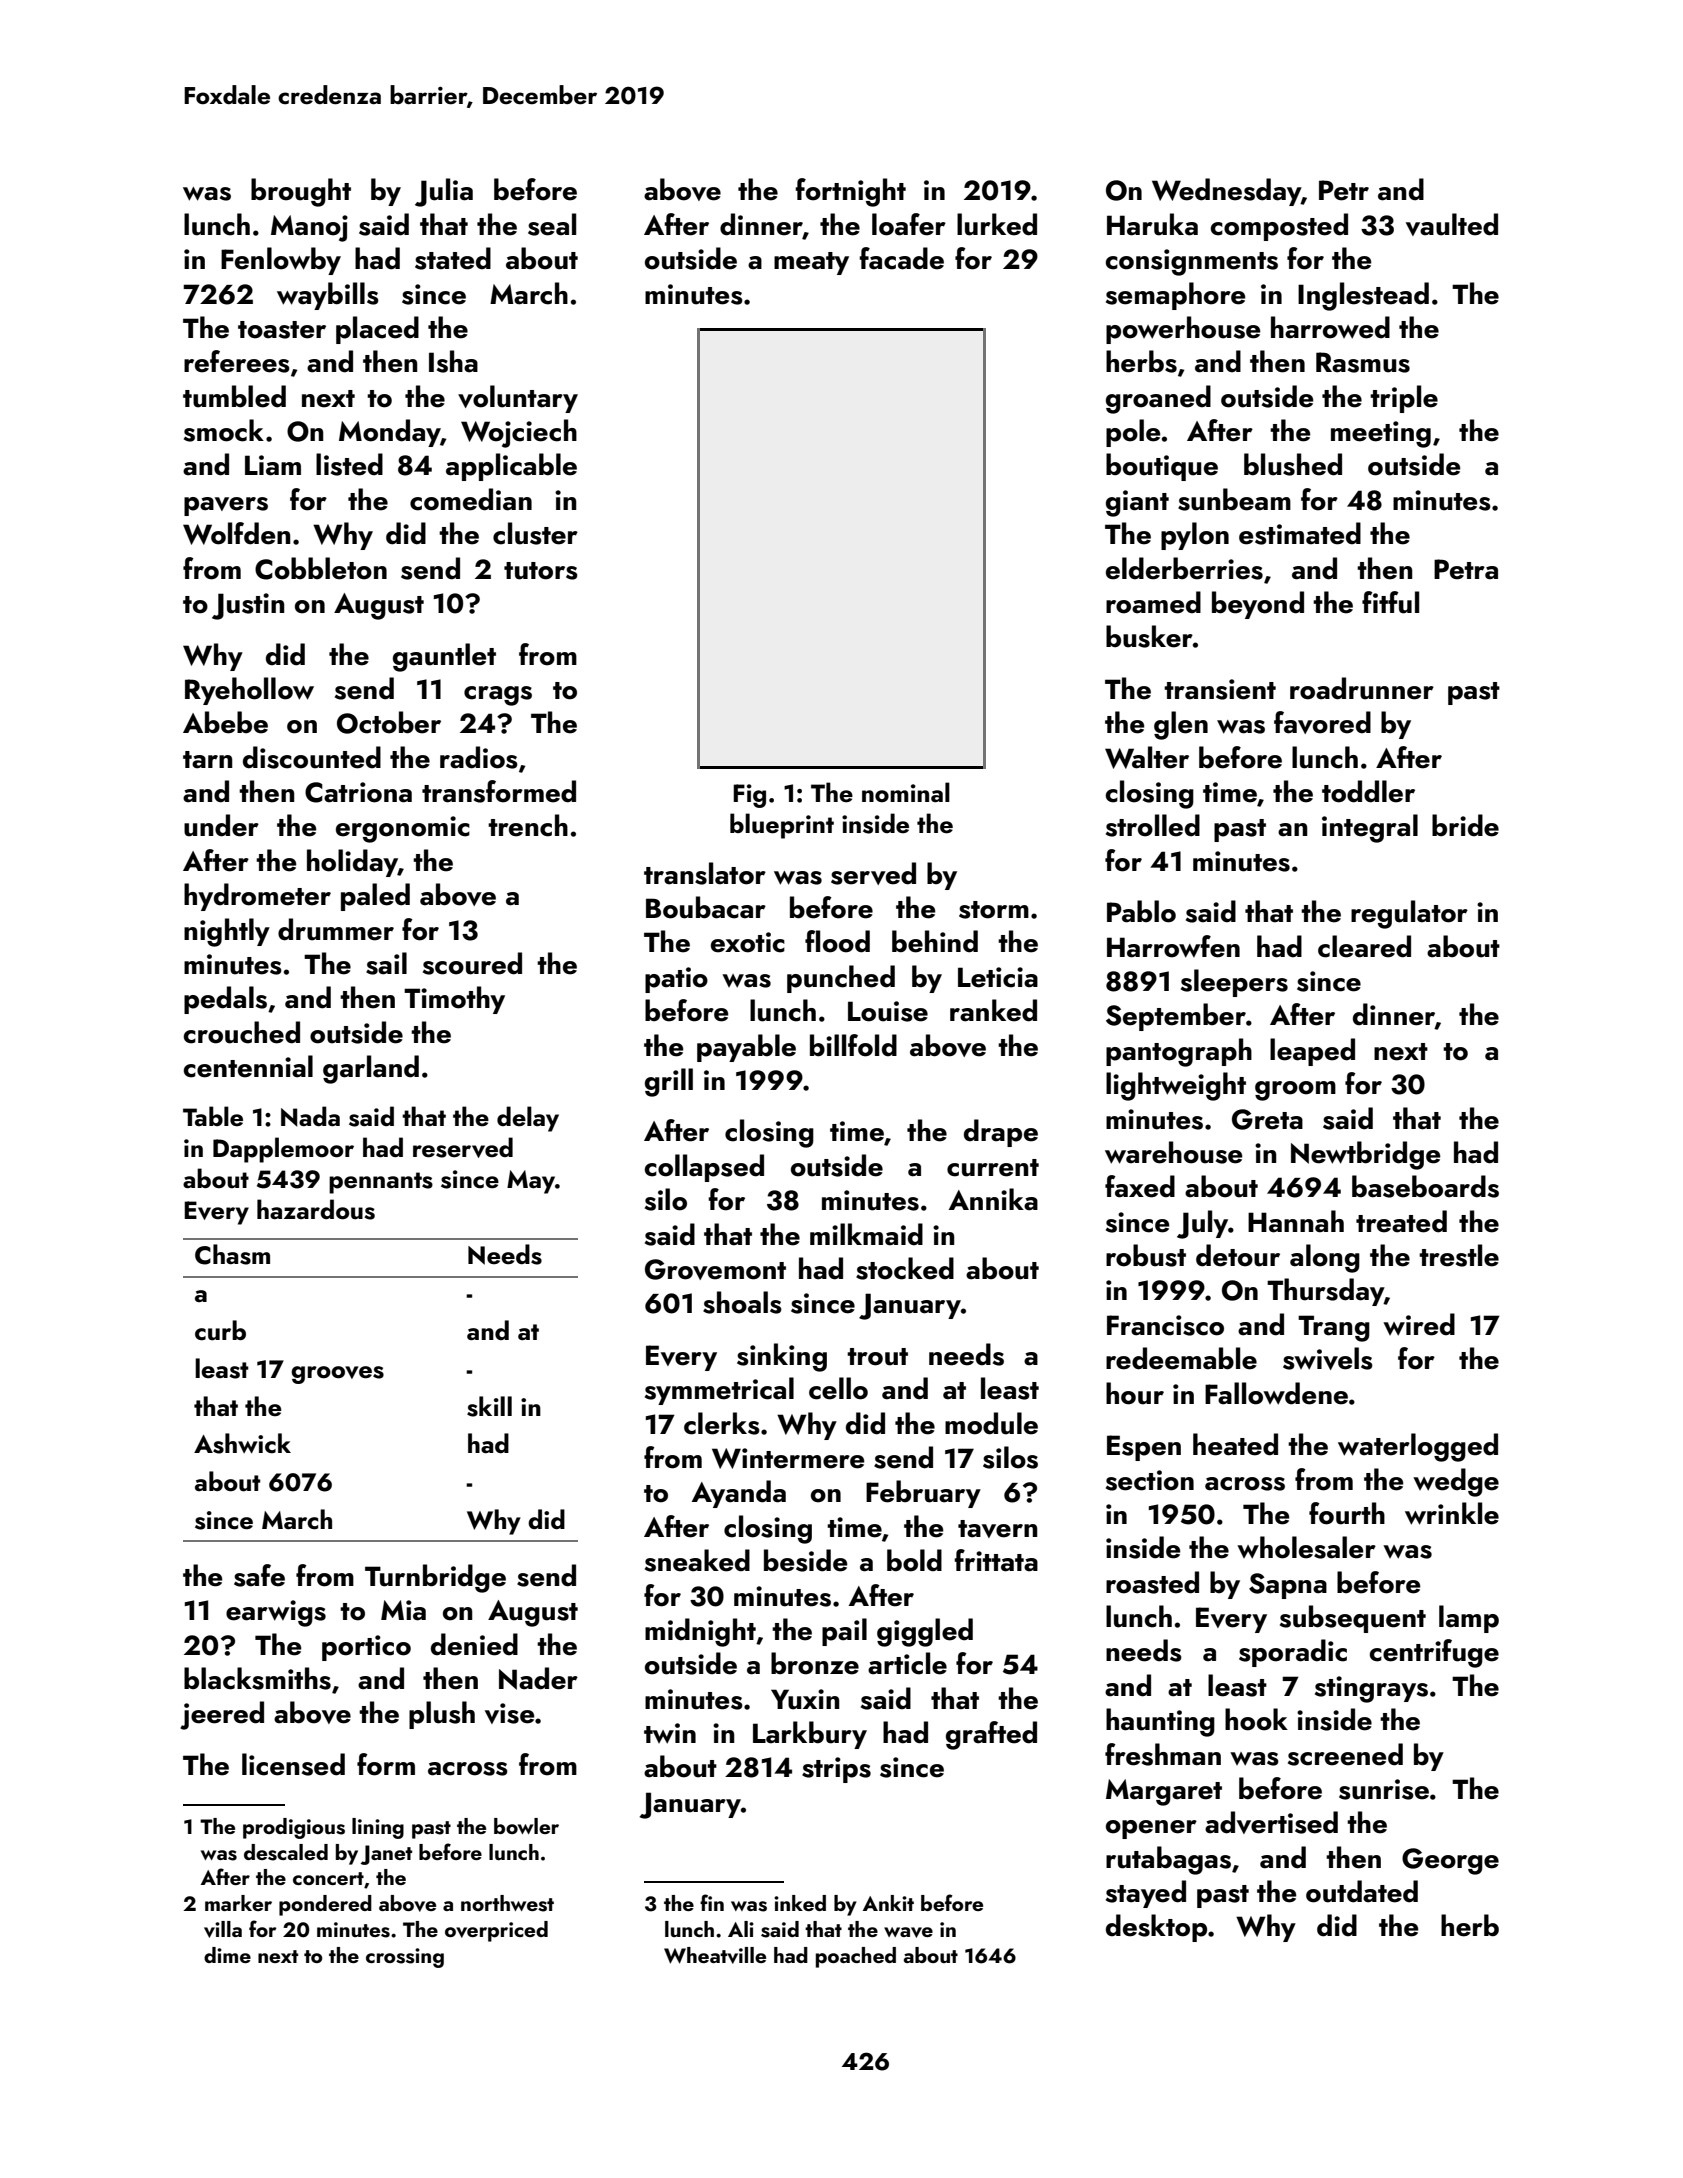  What do you see at coordinates (850, 192) in the document?
I see `fortnight` at bounding box center [850, 192].
